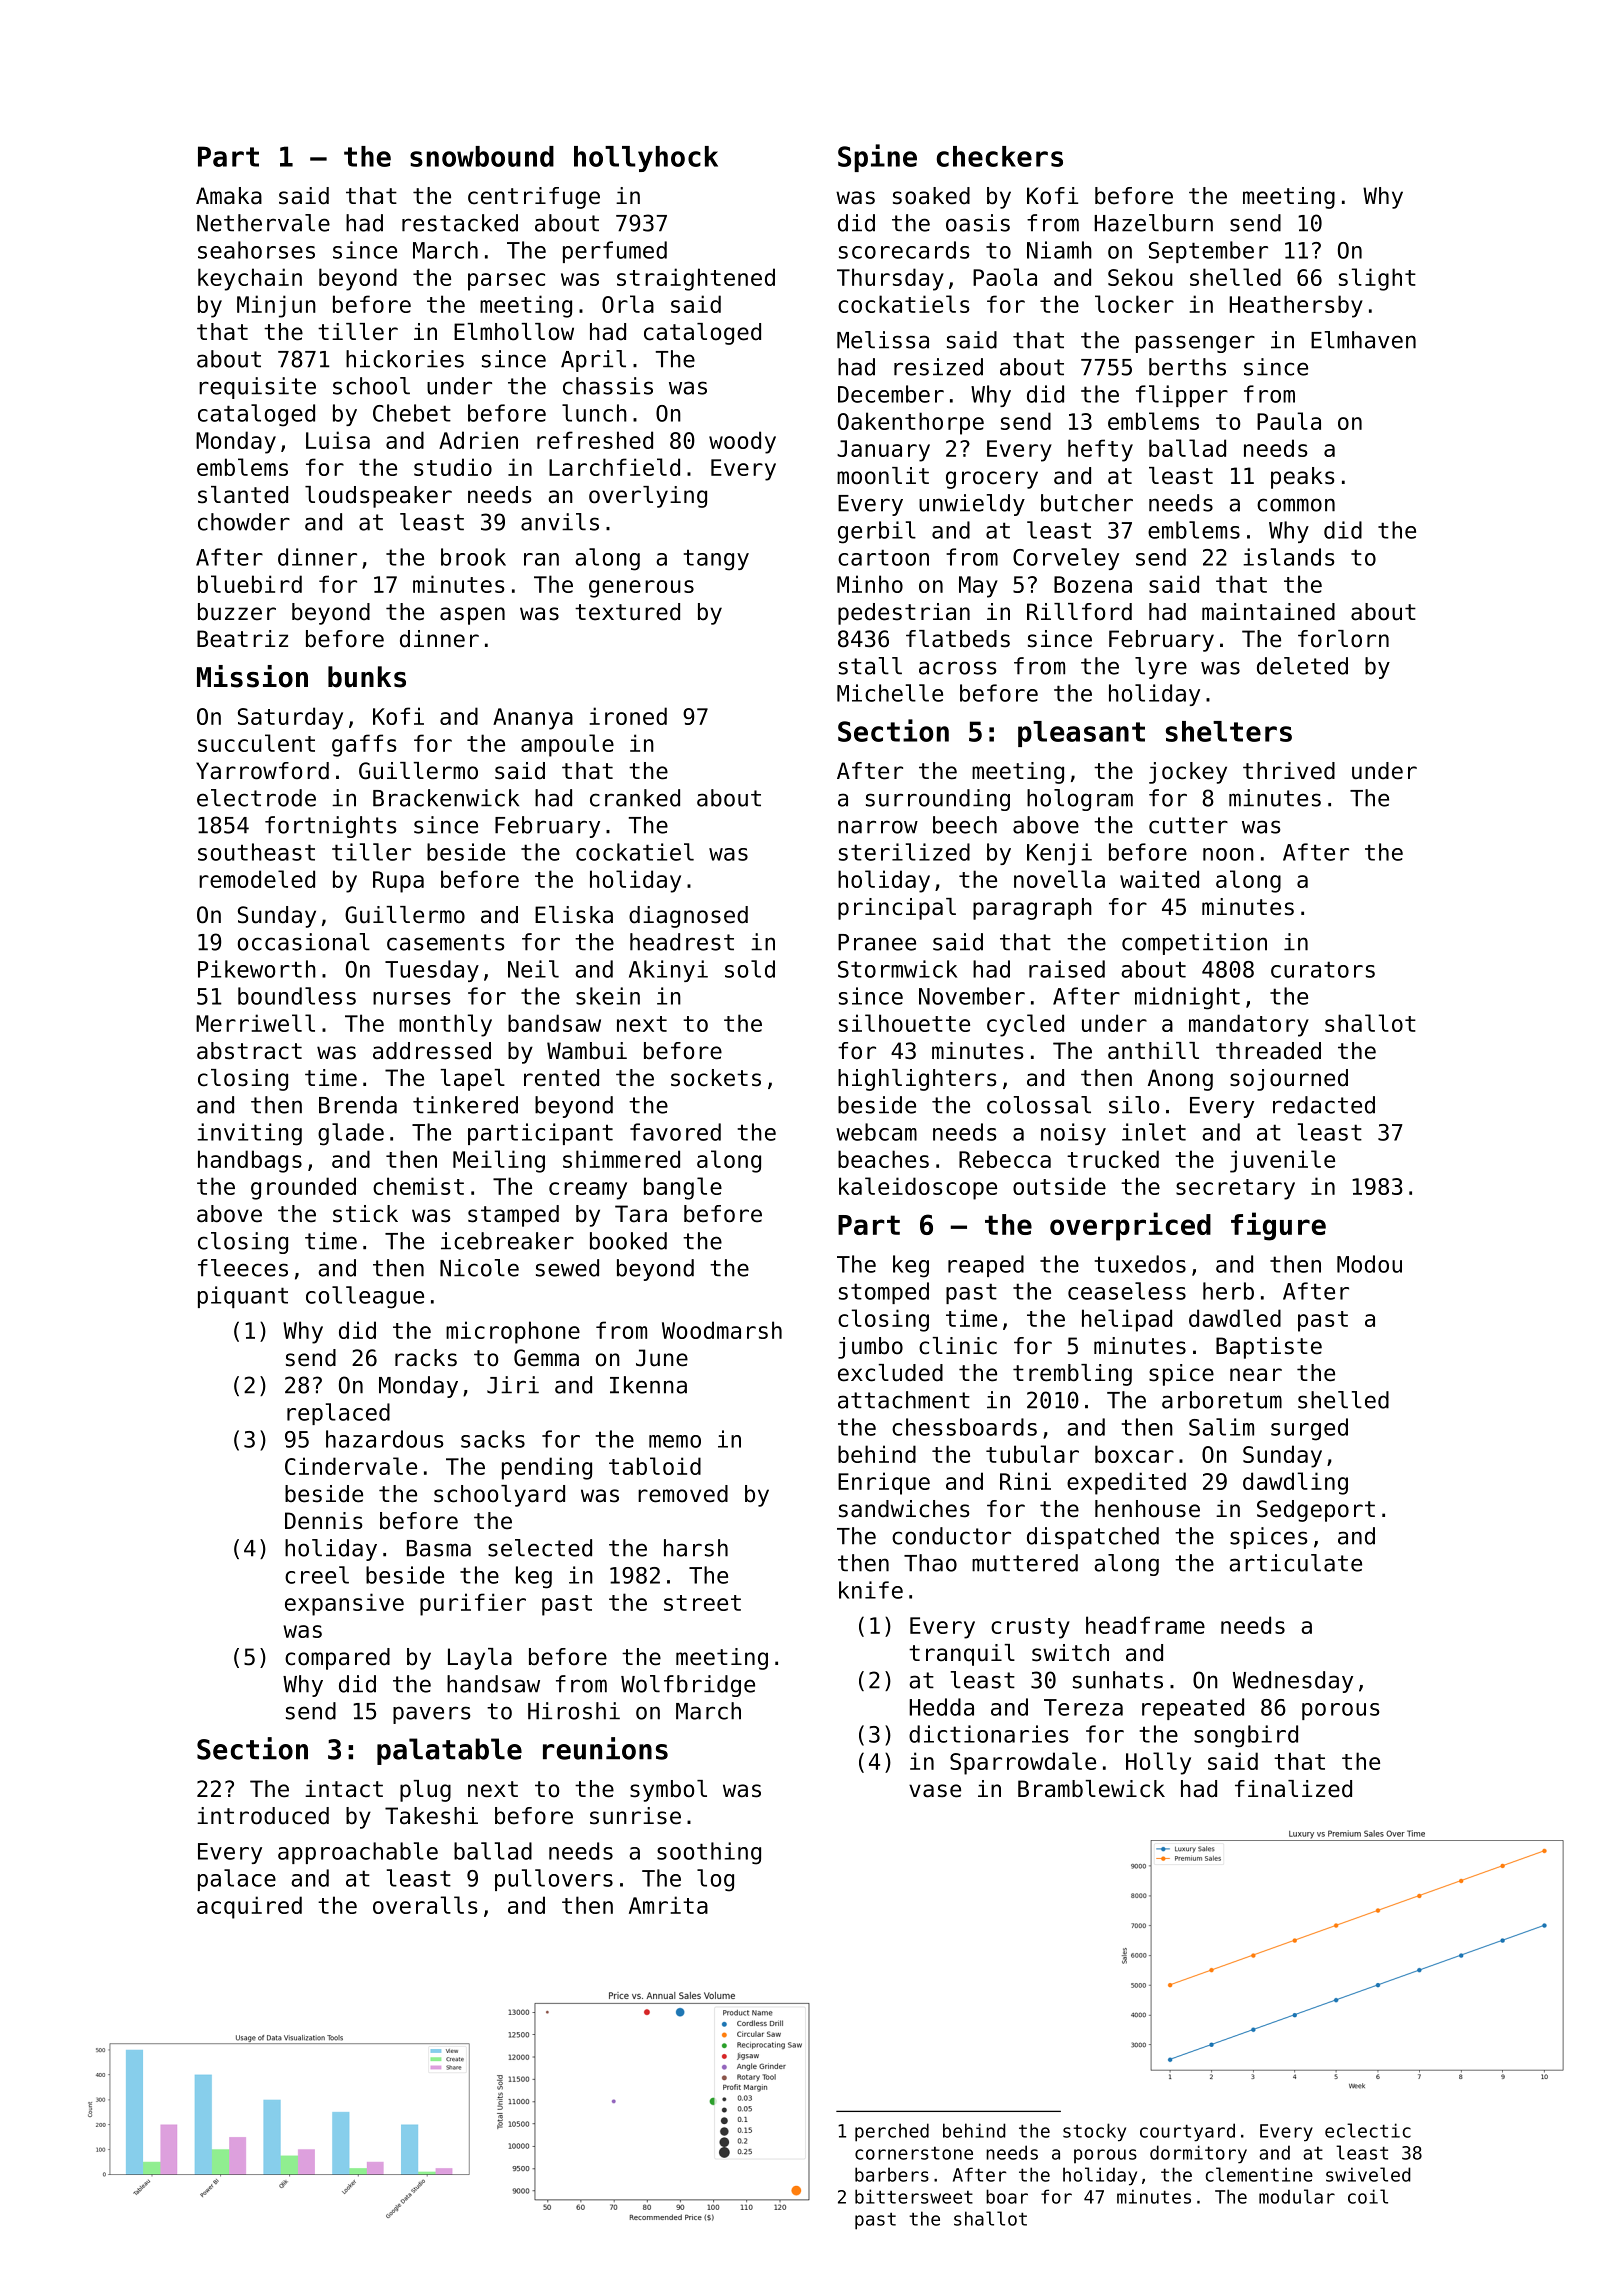 The height and width of the screenshot is (2292, 1620). What do you see at coordinates (722, 1330) in the screenshot?
I see `Woodmarsh` at bounding box center [722, 1330].
